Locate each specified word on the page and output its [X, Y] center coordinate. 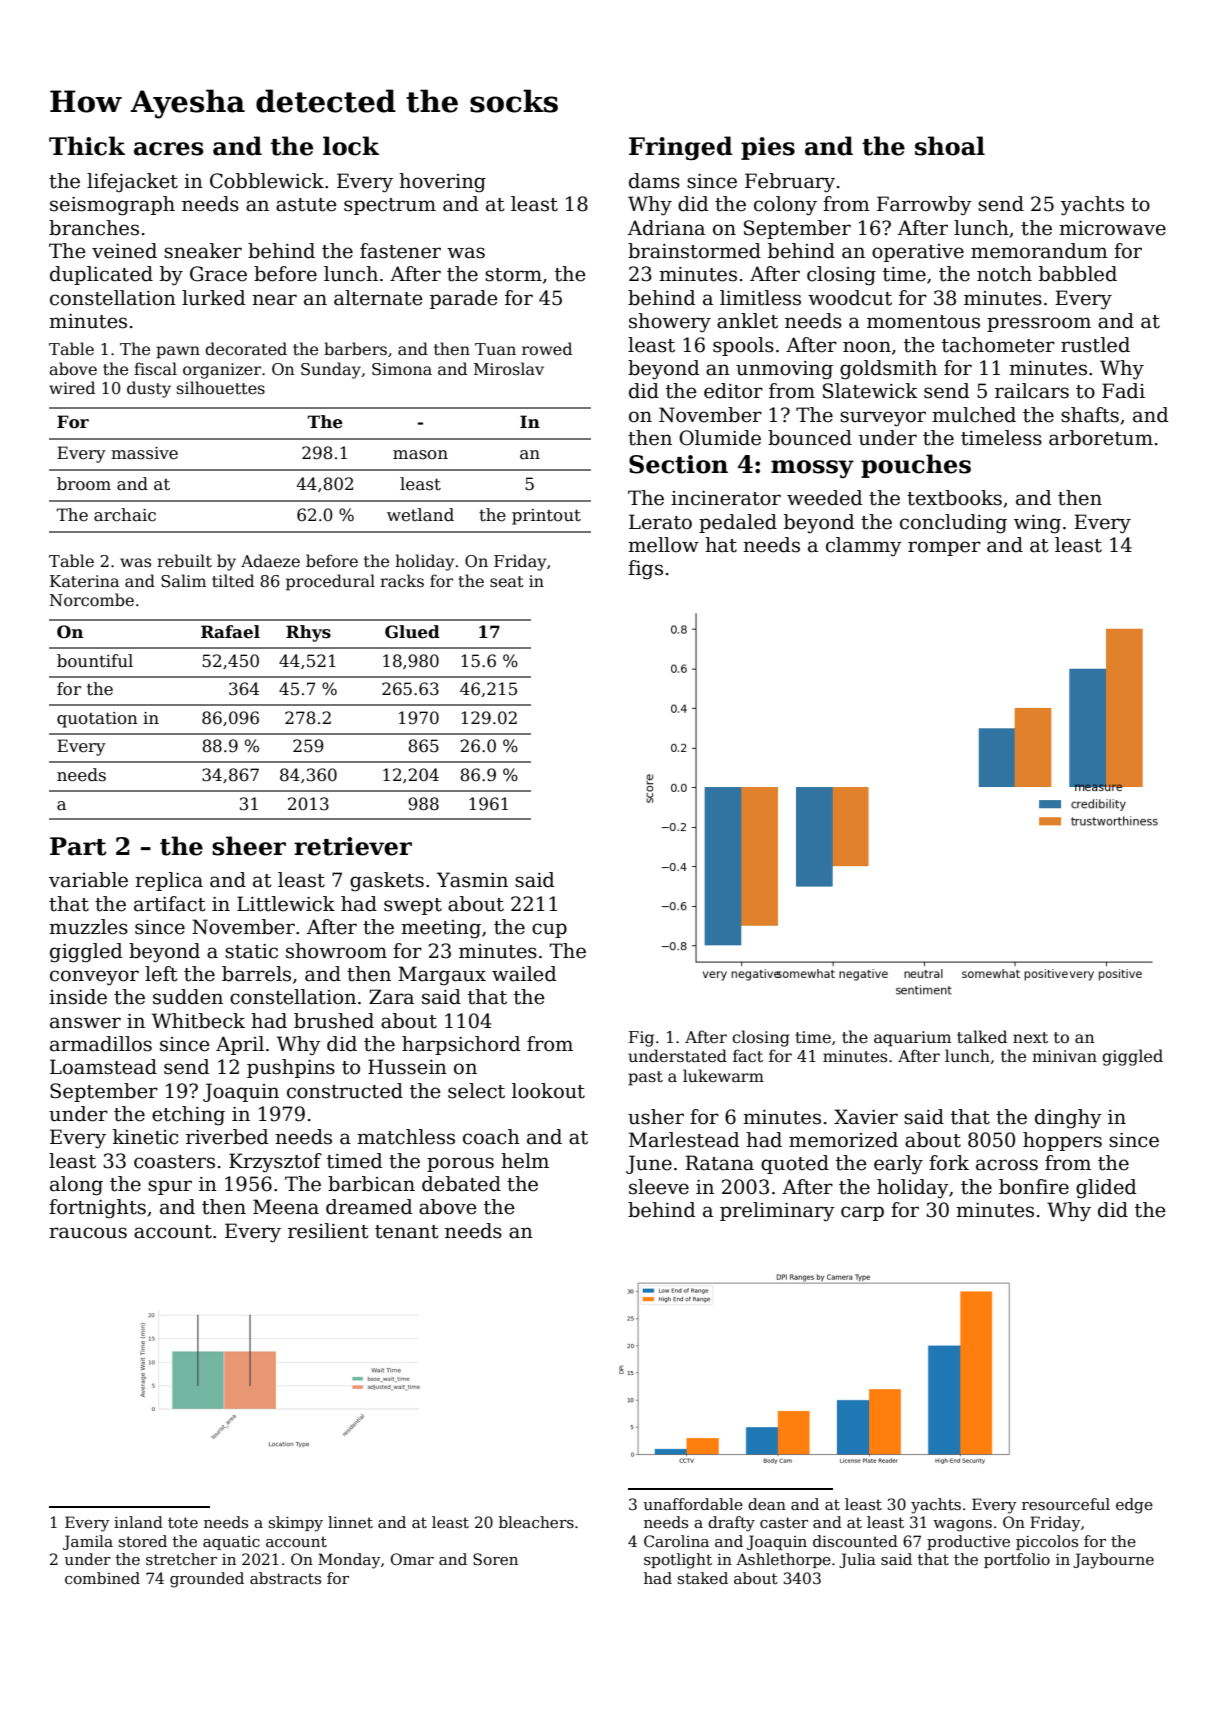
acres [169, 149]
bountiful [95, 661]
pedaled [738, 523]
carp [862, 1213]
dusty [149, 389]
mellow [663, 545]
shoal [950, 146]
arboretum [1101, 438]
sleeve [659, 1187]
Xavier [866, 1117]
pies [768, 148]
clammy [864, 547]
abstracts [285, 1578]
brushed [334, 1021]
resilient [328, 1231]
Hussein [407, 1067]
